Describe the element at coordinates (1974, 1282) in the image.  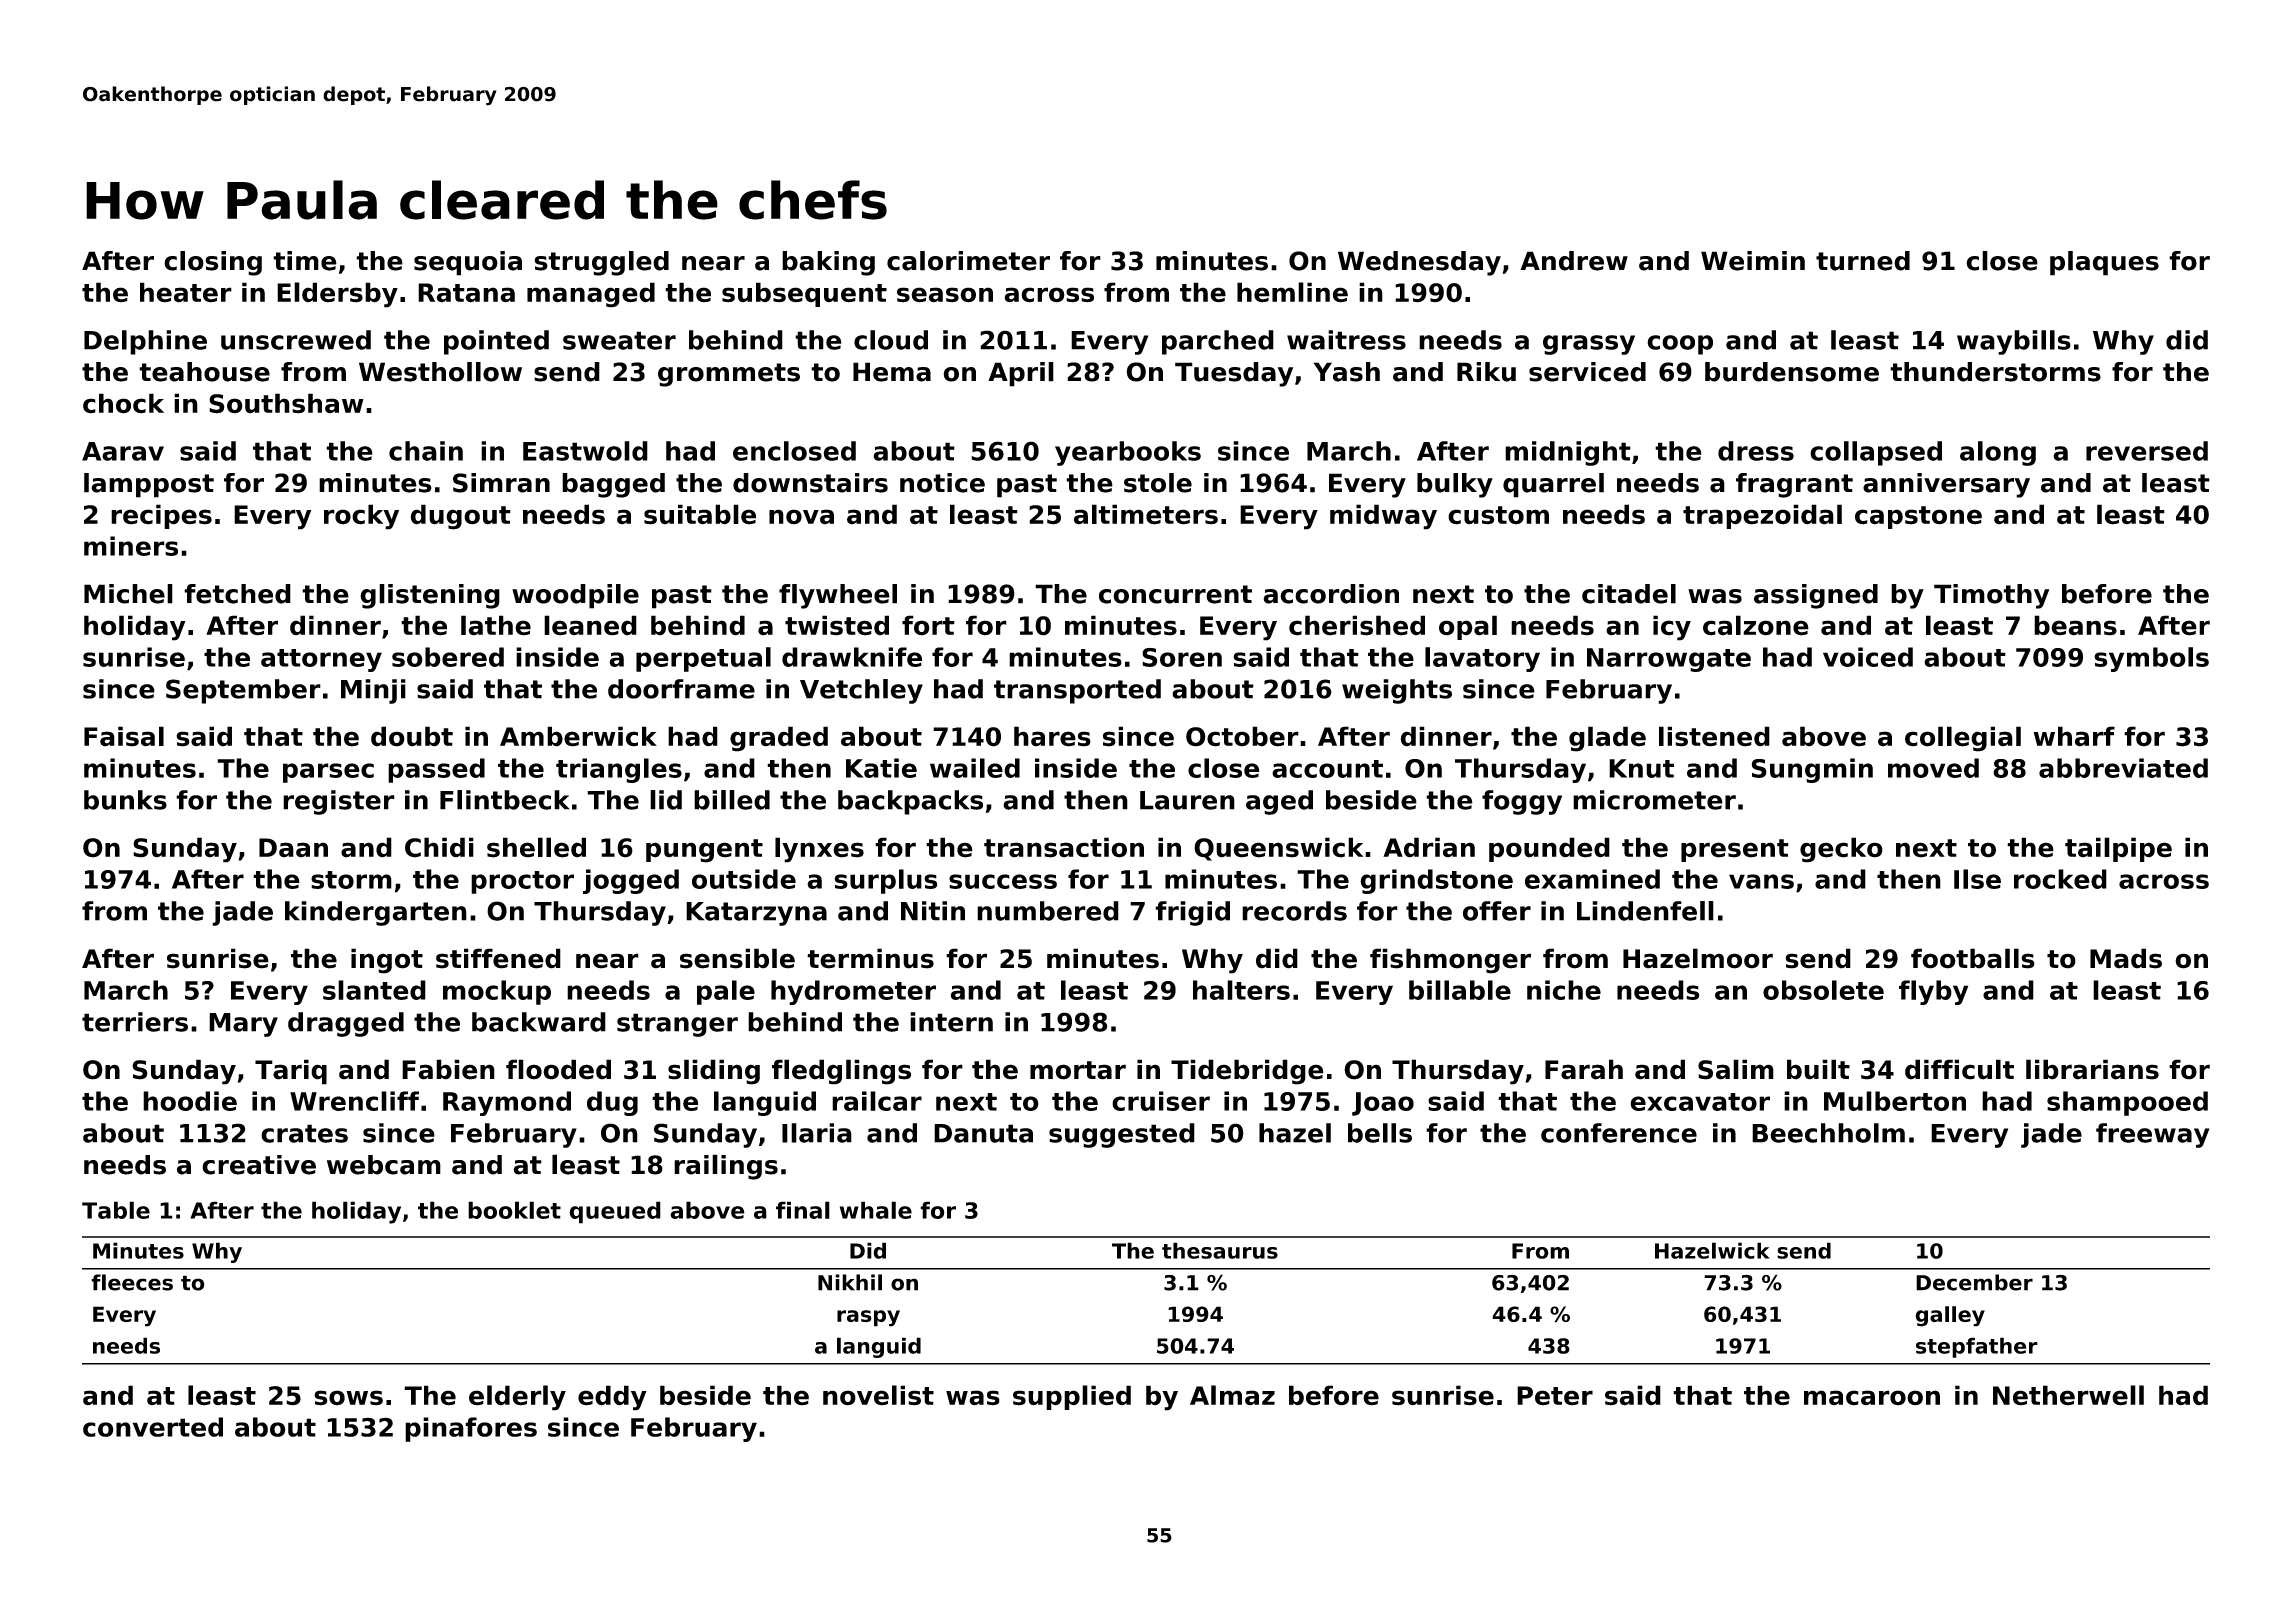
I see `December` at that location.
